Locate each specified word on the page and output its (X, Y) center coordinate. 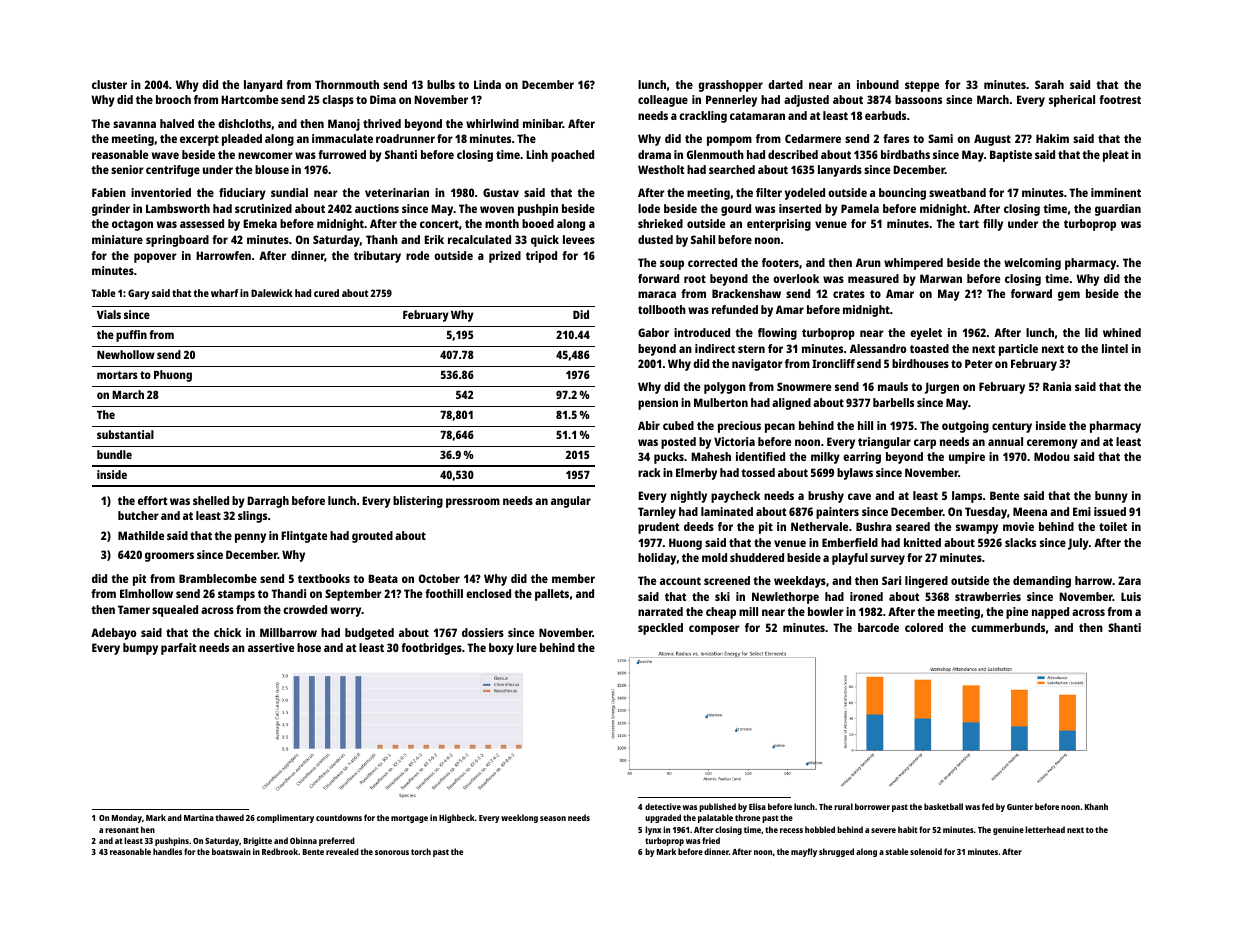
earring (862, 458)
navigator (757, 365)
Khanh (1096, 806)
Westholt (661, 169)
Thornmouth (347, 84)
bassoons (918, 99)
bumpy (140, 649)
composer (714, 630)
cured (326, 293)
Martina (199, 817)
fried (711, 840)
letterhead (1045, 829)
